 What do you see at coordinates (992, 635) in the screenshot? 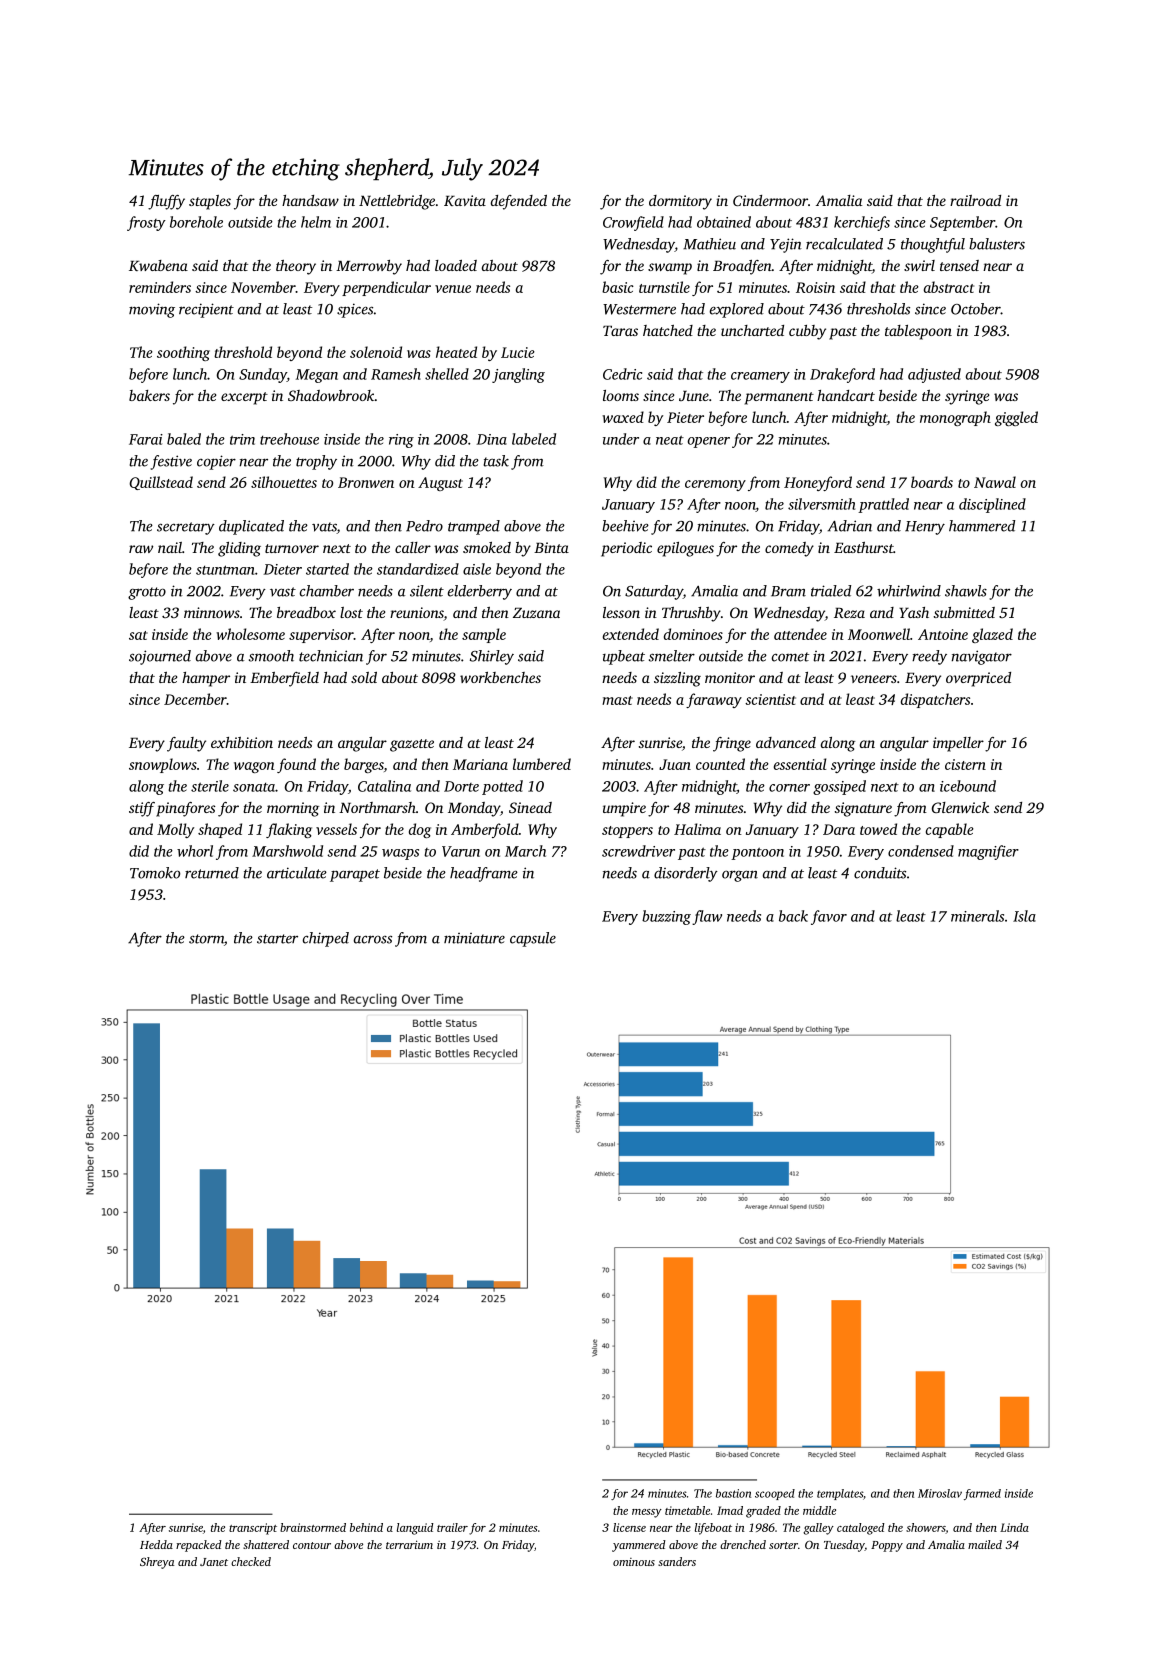
I see `glazed` at bounding box center [992, 635].
